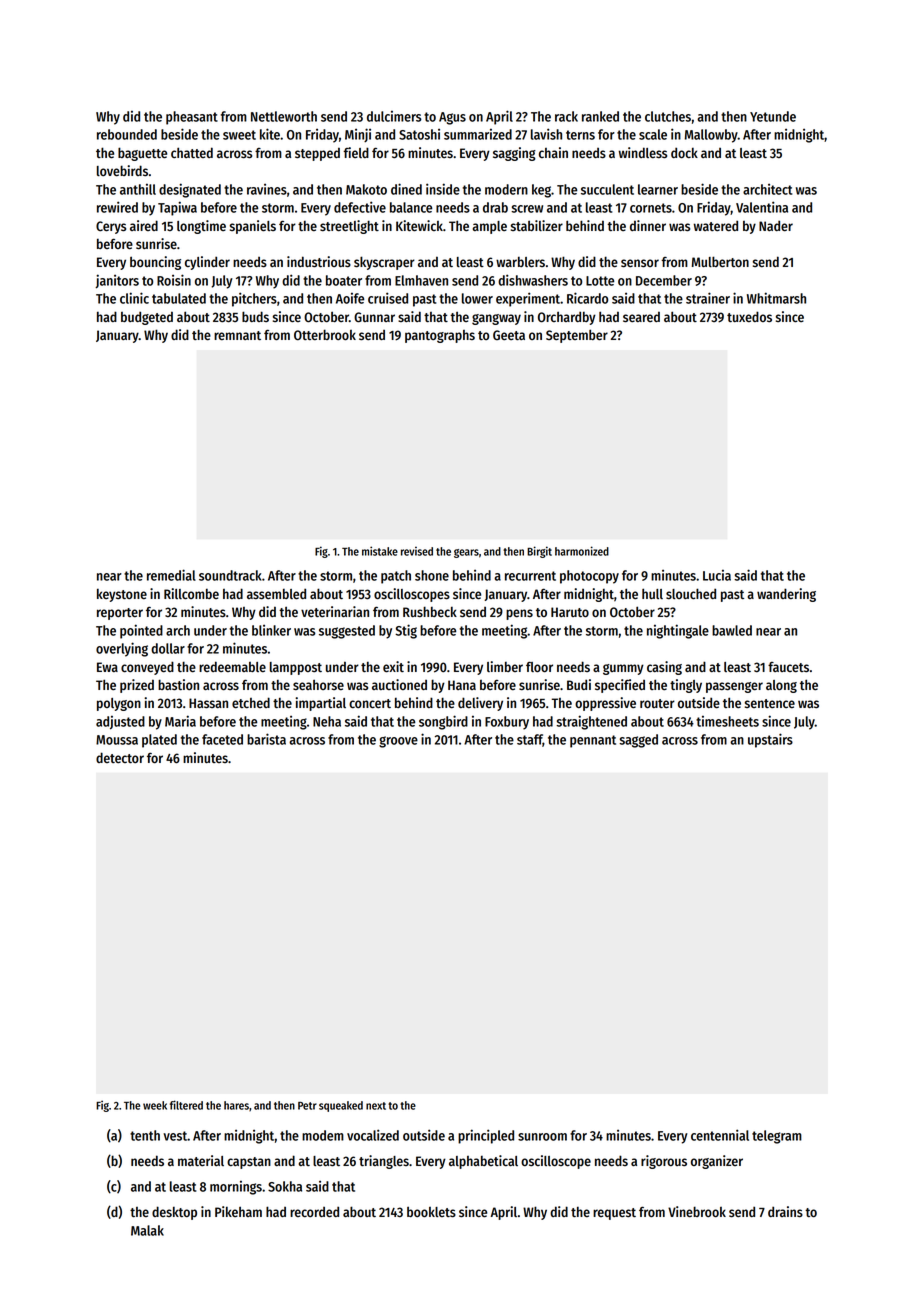  Describe the element at coordinates (539, 667) in the screenshot. I see `floor` at that location.
